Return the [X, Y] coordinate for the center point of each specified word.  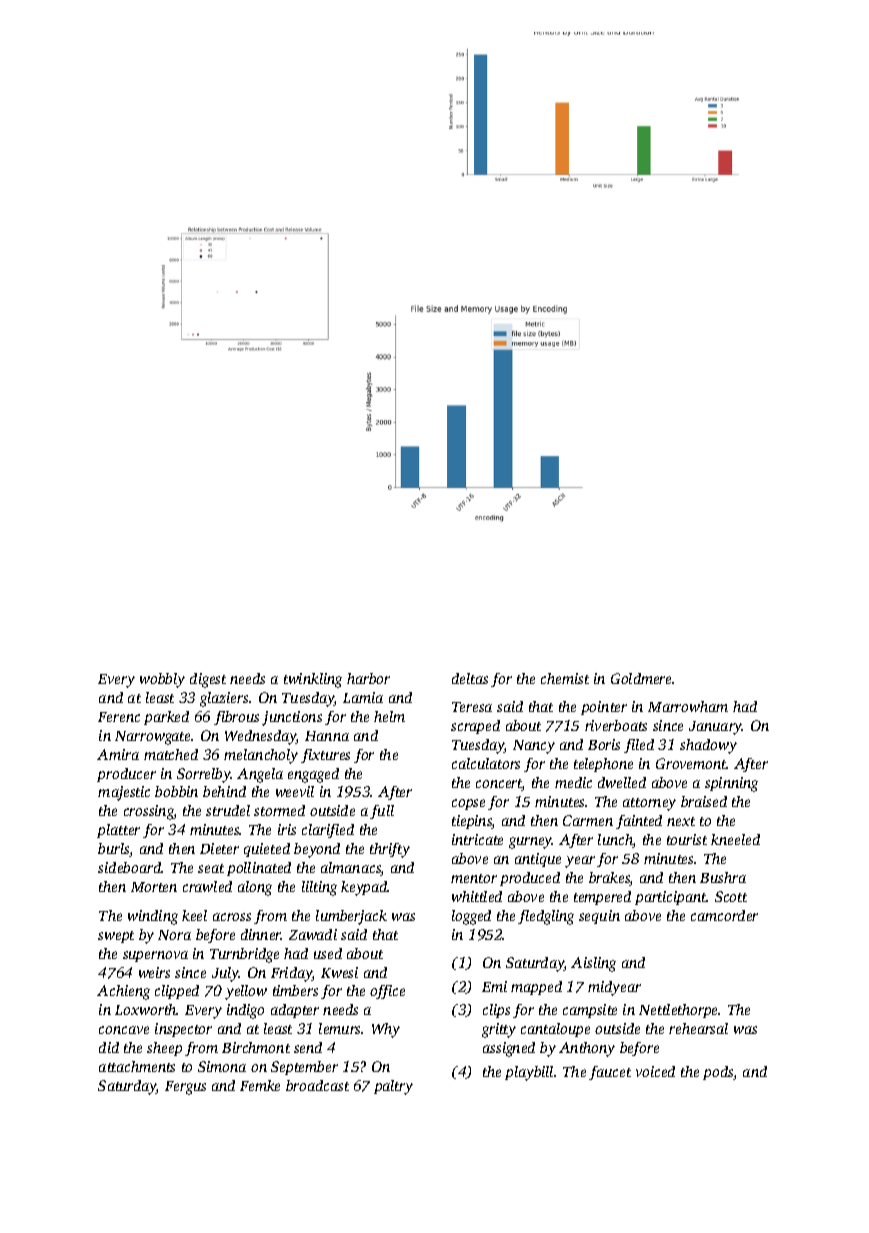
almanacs [351, 869]
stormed [279, 810]
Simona [222, 1066]
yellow [246, 992]
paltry [393, 1087]
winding [153, 917]
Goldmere [641, 678]
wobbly [162, 680]
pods [718, 1073]
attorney [649, 804]
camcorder [724, 915]
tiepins [472, 822]
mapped [536, 988]
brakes [609, 879]
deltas [470, 678]
